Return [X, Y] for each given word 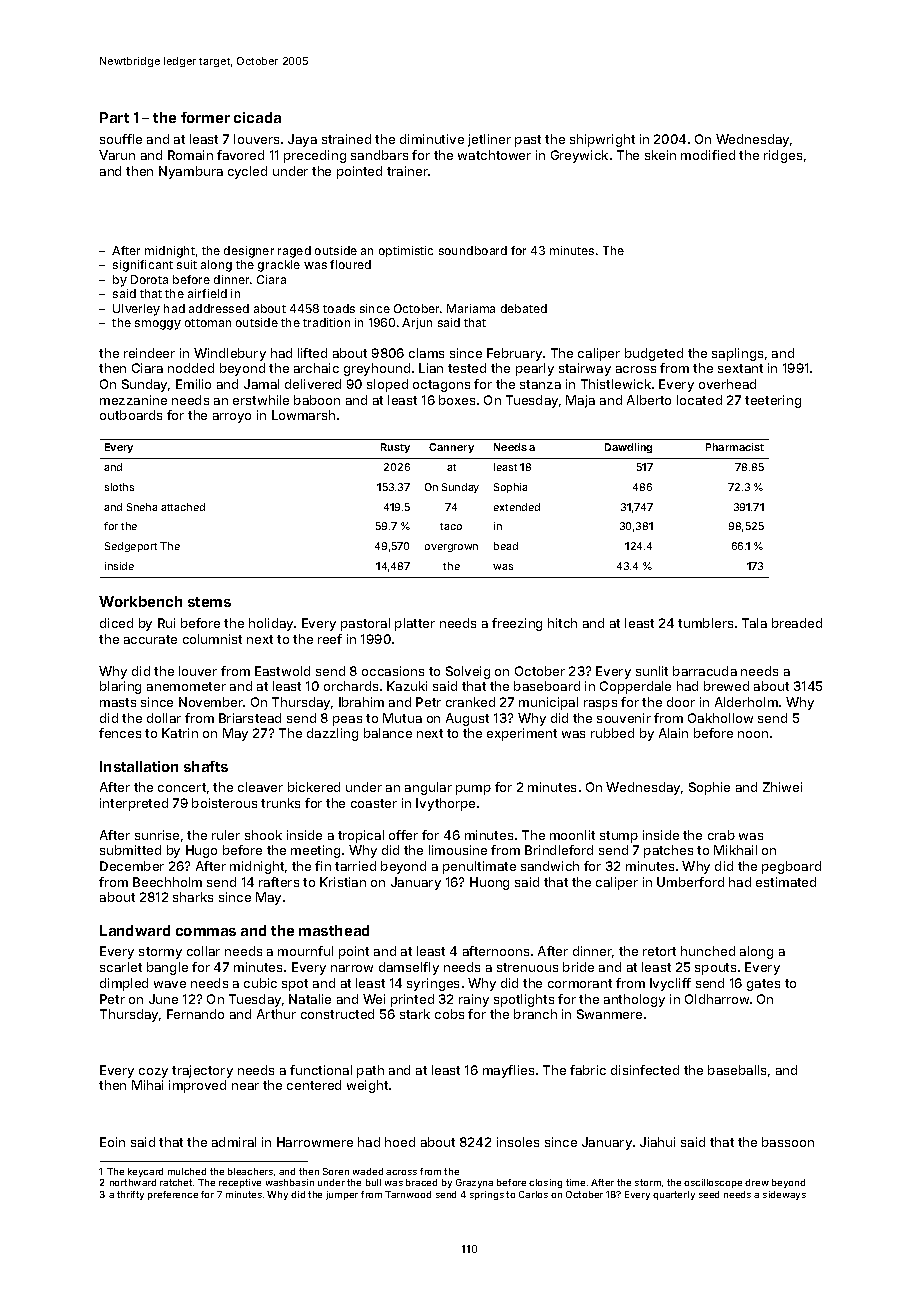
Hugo [201, 851]
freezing [517, 624]
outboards [131, 415]
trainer [407, 171]
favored [240, 155]
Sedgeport [131, 547]
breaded [797, 623]
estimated [786, 882]
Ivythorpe [445, 804]
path [370, 1071]
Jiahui [657, 1142]
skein [660, 155]
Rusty [395, 448]
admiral [234, 1142]
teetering [773, 401]
